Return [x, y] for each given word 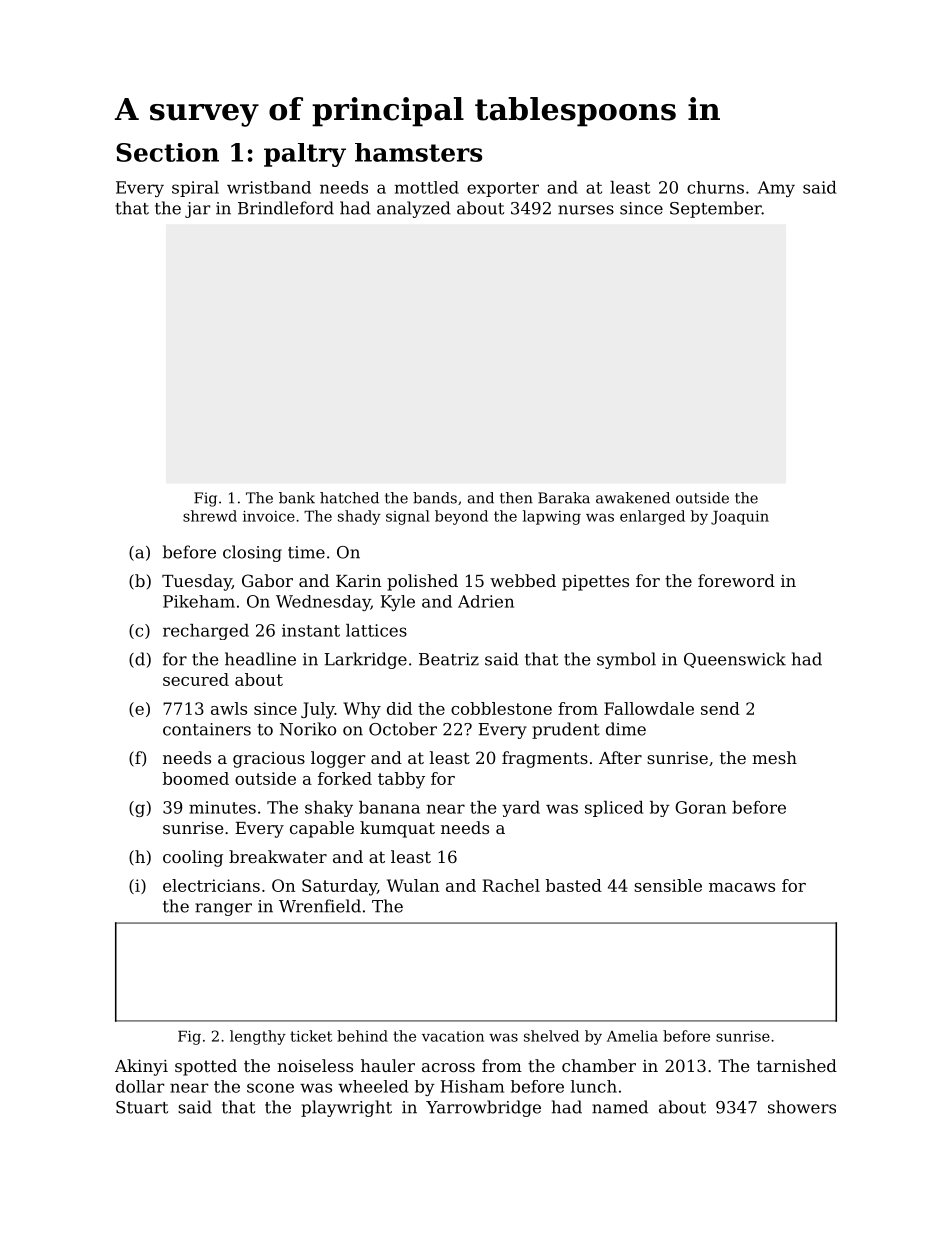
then [516, 498]
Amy [776, 189]
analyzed [414, 209]
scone [270, 1088]
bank [297, 498]
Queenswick [735, 660]
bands [435, 498]
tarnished [797, 1065]
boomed [196, 778]
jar [197, 210]
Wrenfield [320, 906]
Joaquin [740, 518]
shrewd [210, 516]
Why [362, 710]
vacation [453, 1036]
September [716, 209]
